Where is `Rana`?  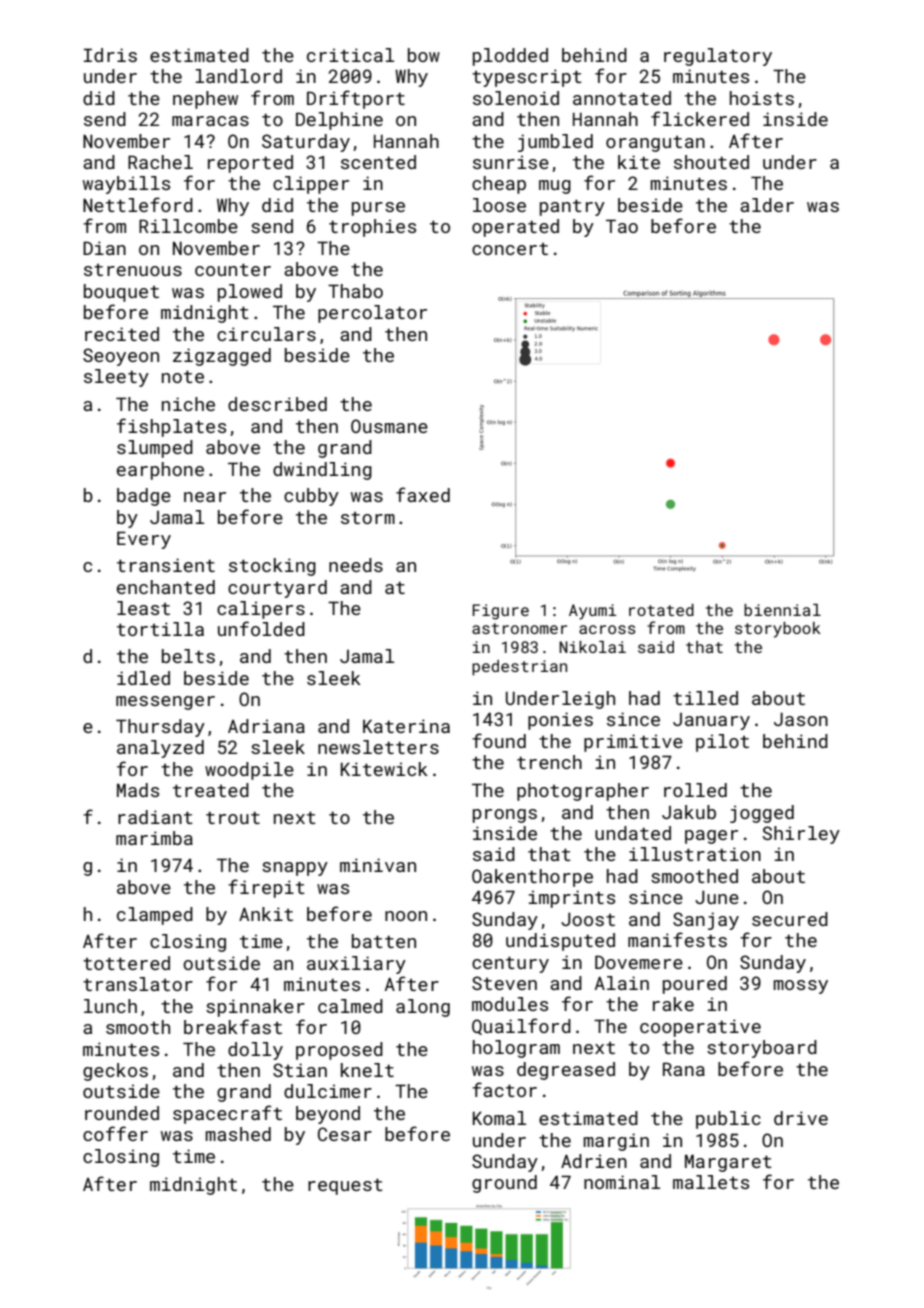
Rana is located at coordinates (684, 1069).
